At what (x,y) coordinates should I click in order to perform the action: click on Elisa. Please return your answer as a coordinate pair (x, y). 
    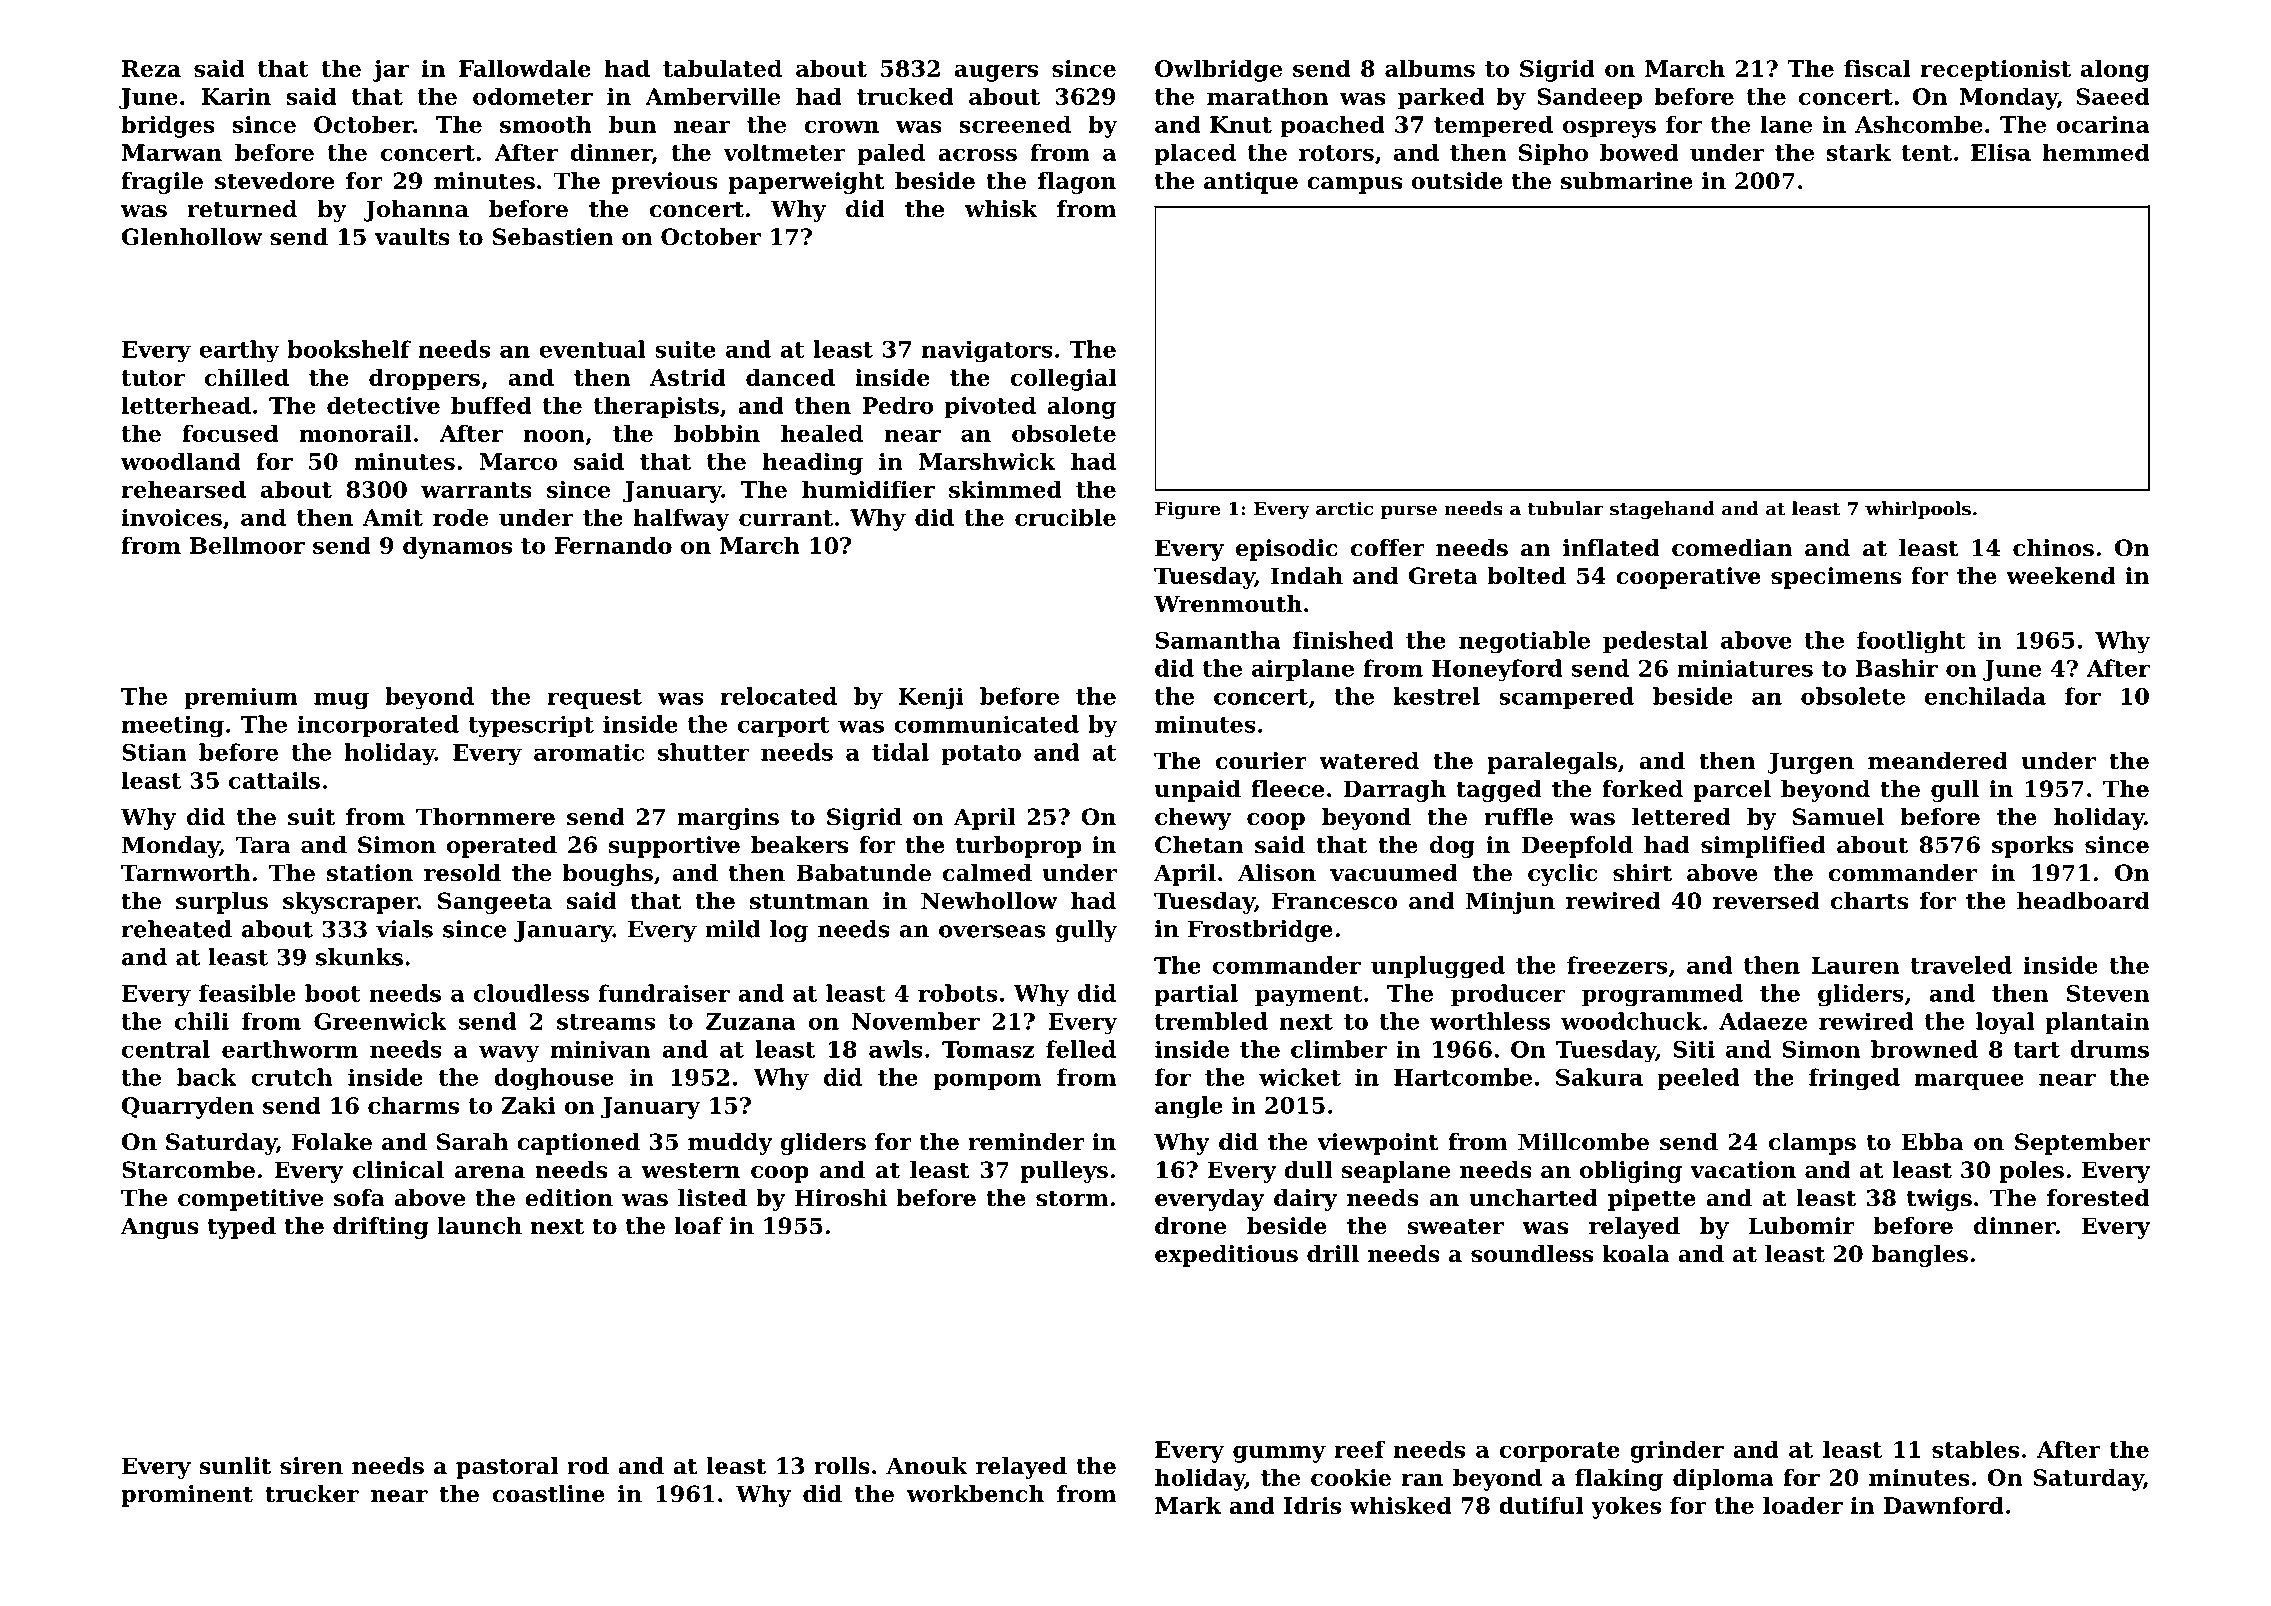
    Looking at the image, I should click on (2001, 152).
